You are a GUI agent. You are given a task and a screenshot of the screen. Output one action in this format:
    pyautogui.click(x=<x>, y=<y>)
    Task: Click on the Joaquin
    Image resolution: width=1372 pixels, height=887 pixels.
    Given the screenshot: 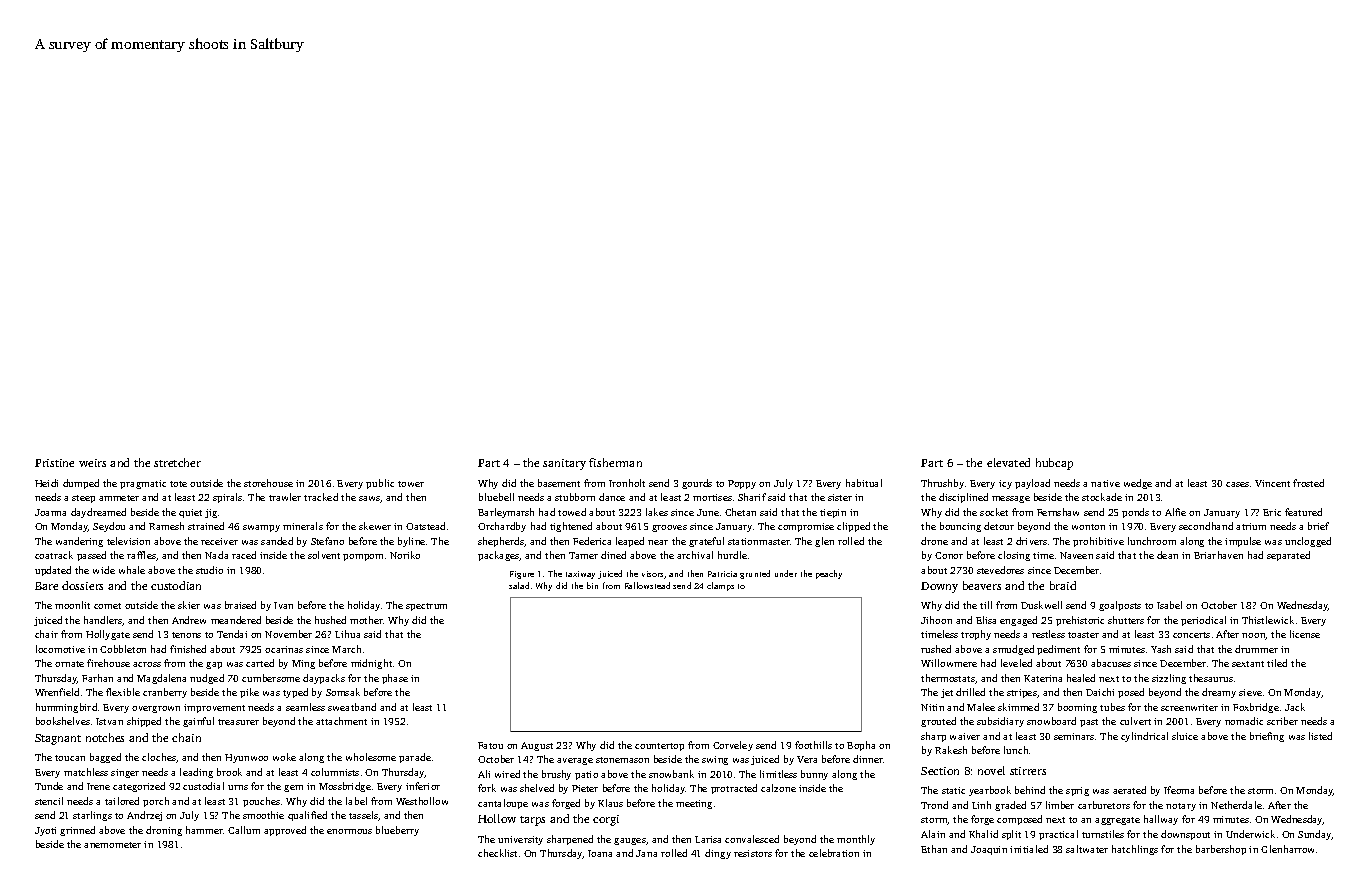 What is the action you would take?
    pyautogui.click(x=989, y=850)
